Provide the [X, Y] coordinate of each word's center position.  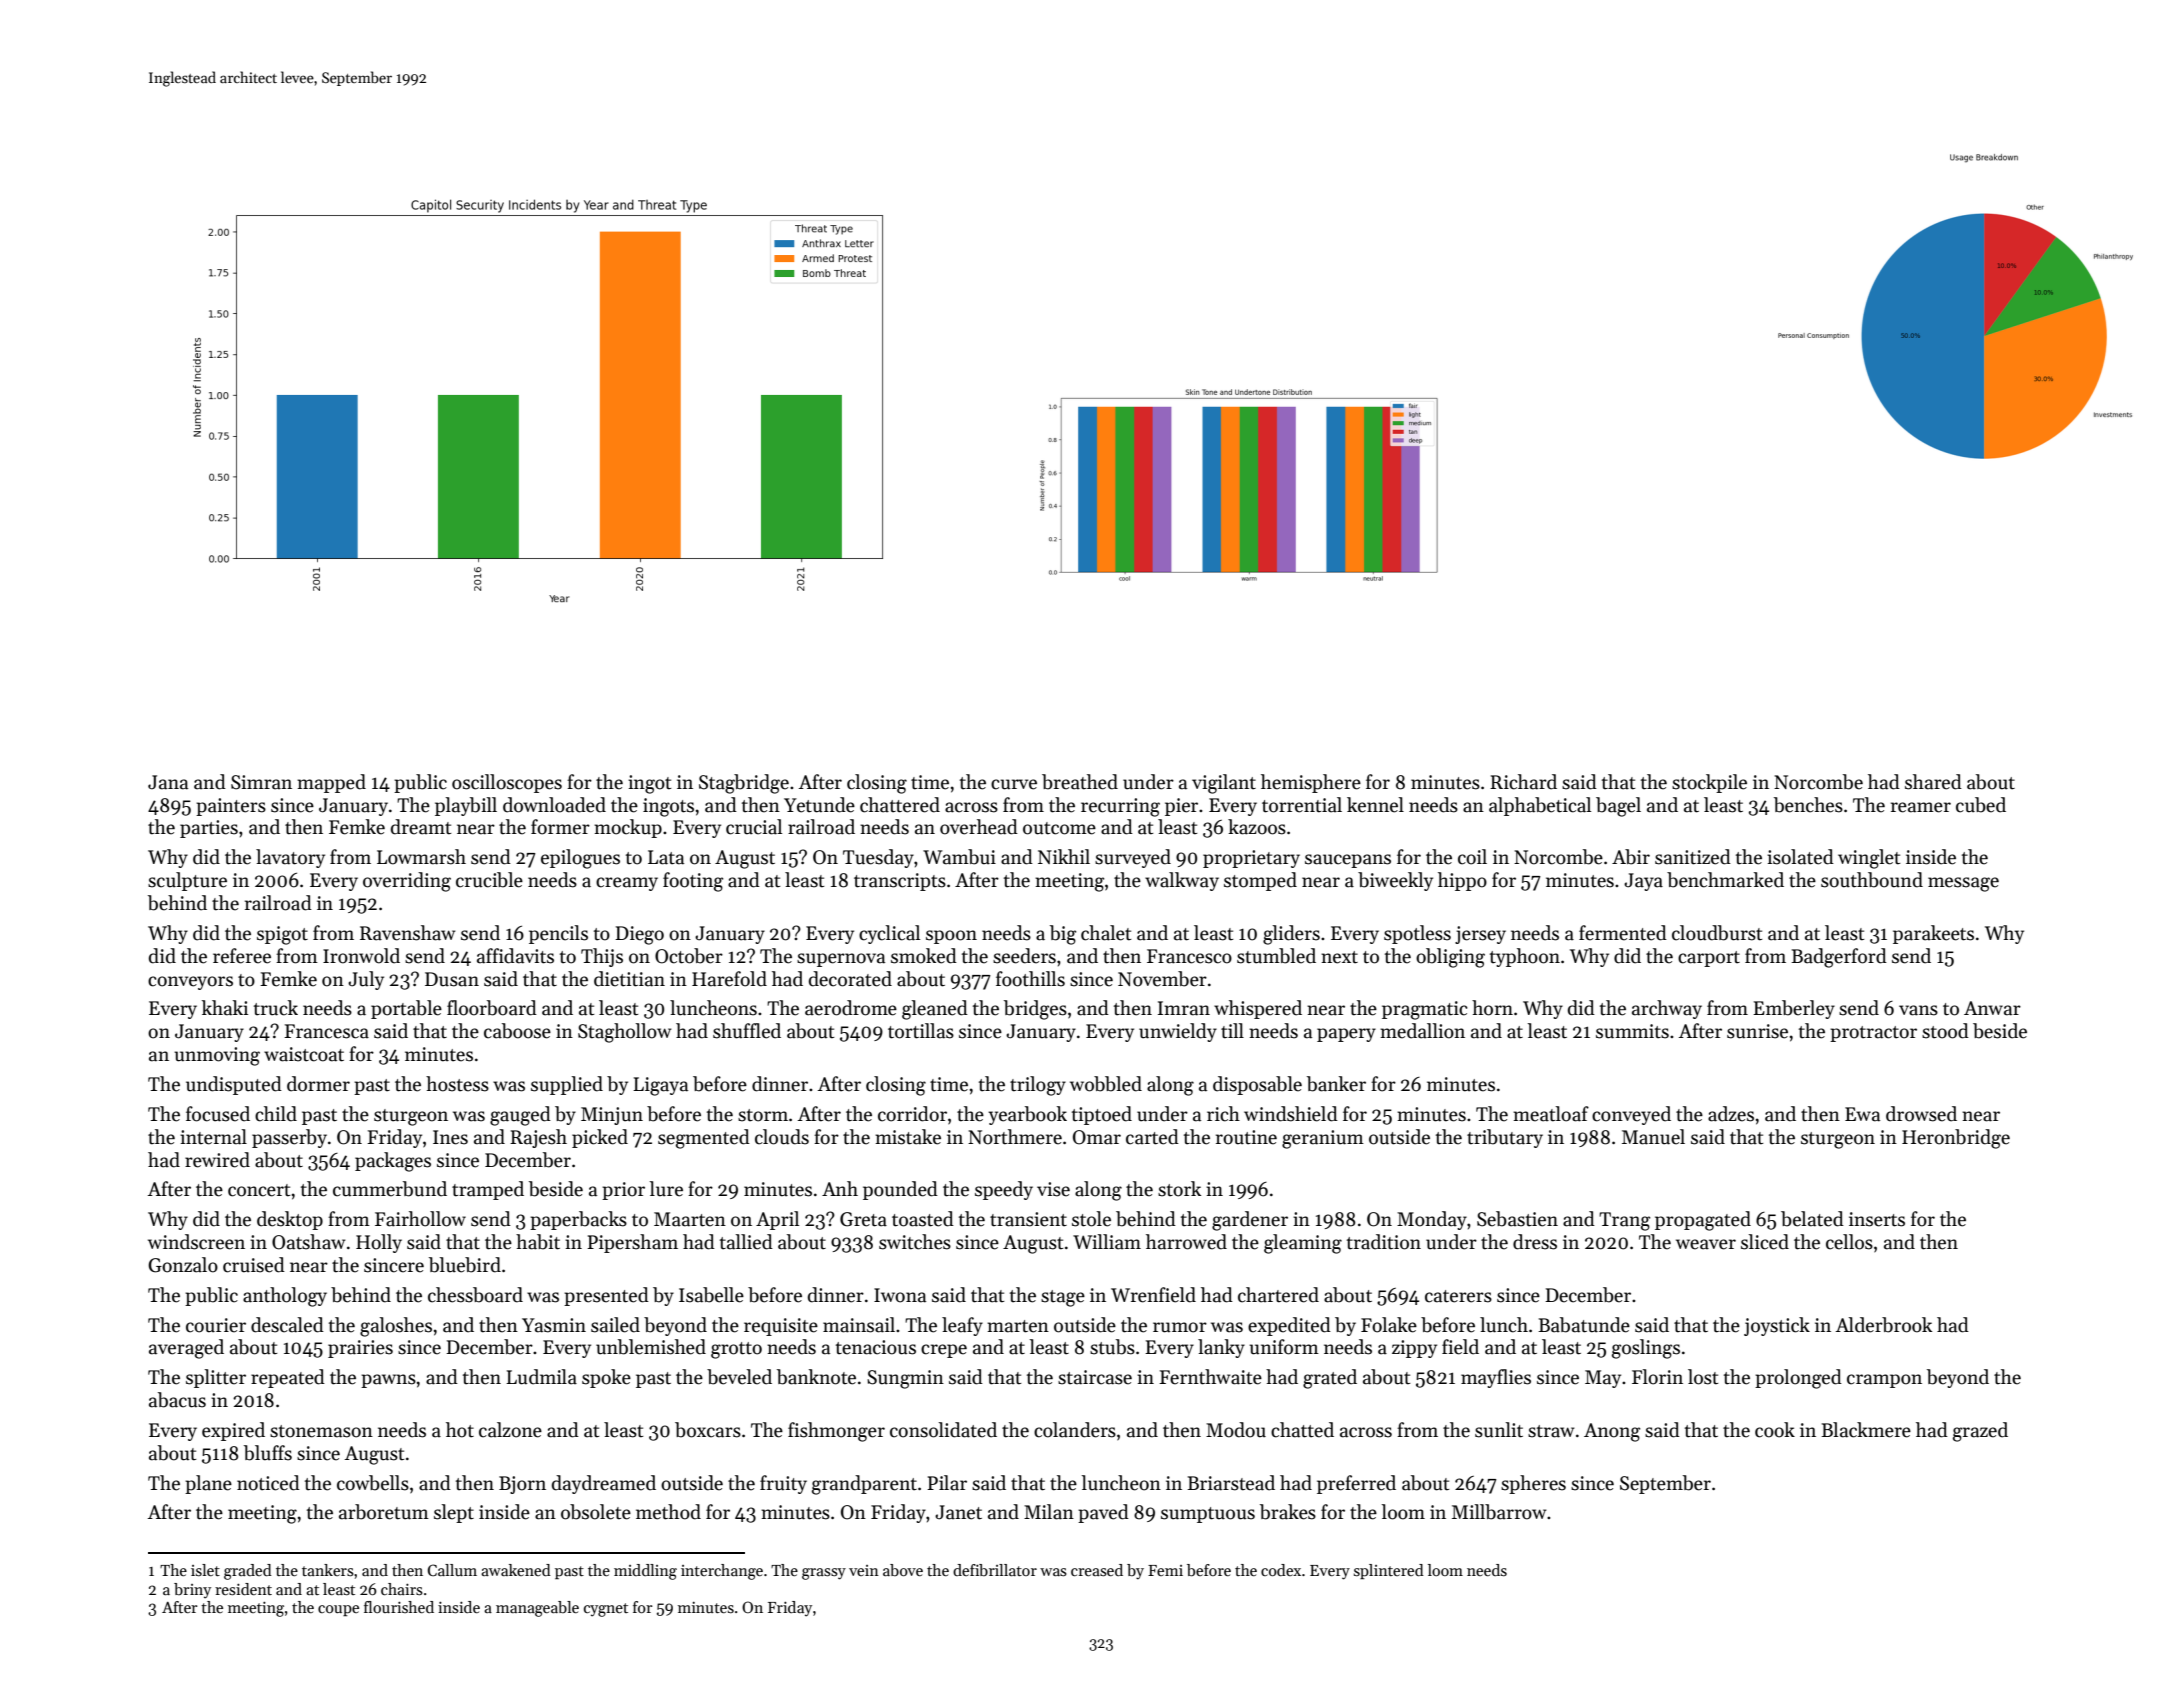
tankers [328, 1570]
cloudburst [1717, 933]
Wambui [959, 857]
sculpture [187, 881]
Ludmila [541, 1377]
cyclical [889, 934]
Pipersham [632, 1243]
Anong [1612, 1432]
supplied [567, 1085]
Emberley [1794, 1009]
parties [209, 829]
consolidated [943, 1430]
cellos [1849, 1242]
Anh [840, 1188]
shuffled [747, 1031]
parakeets [1933, 934]
